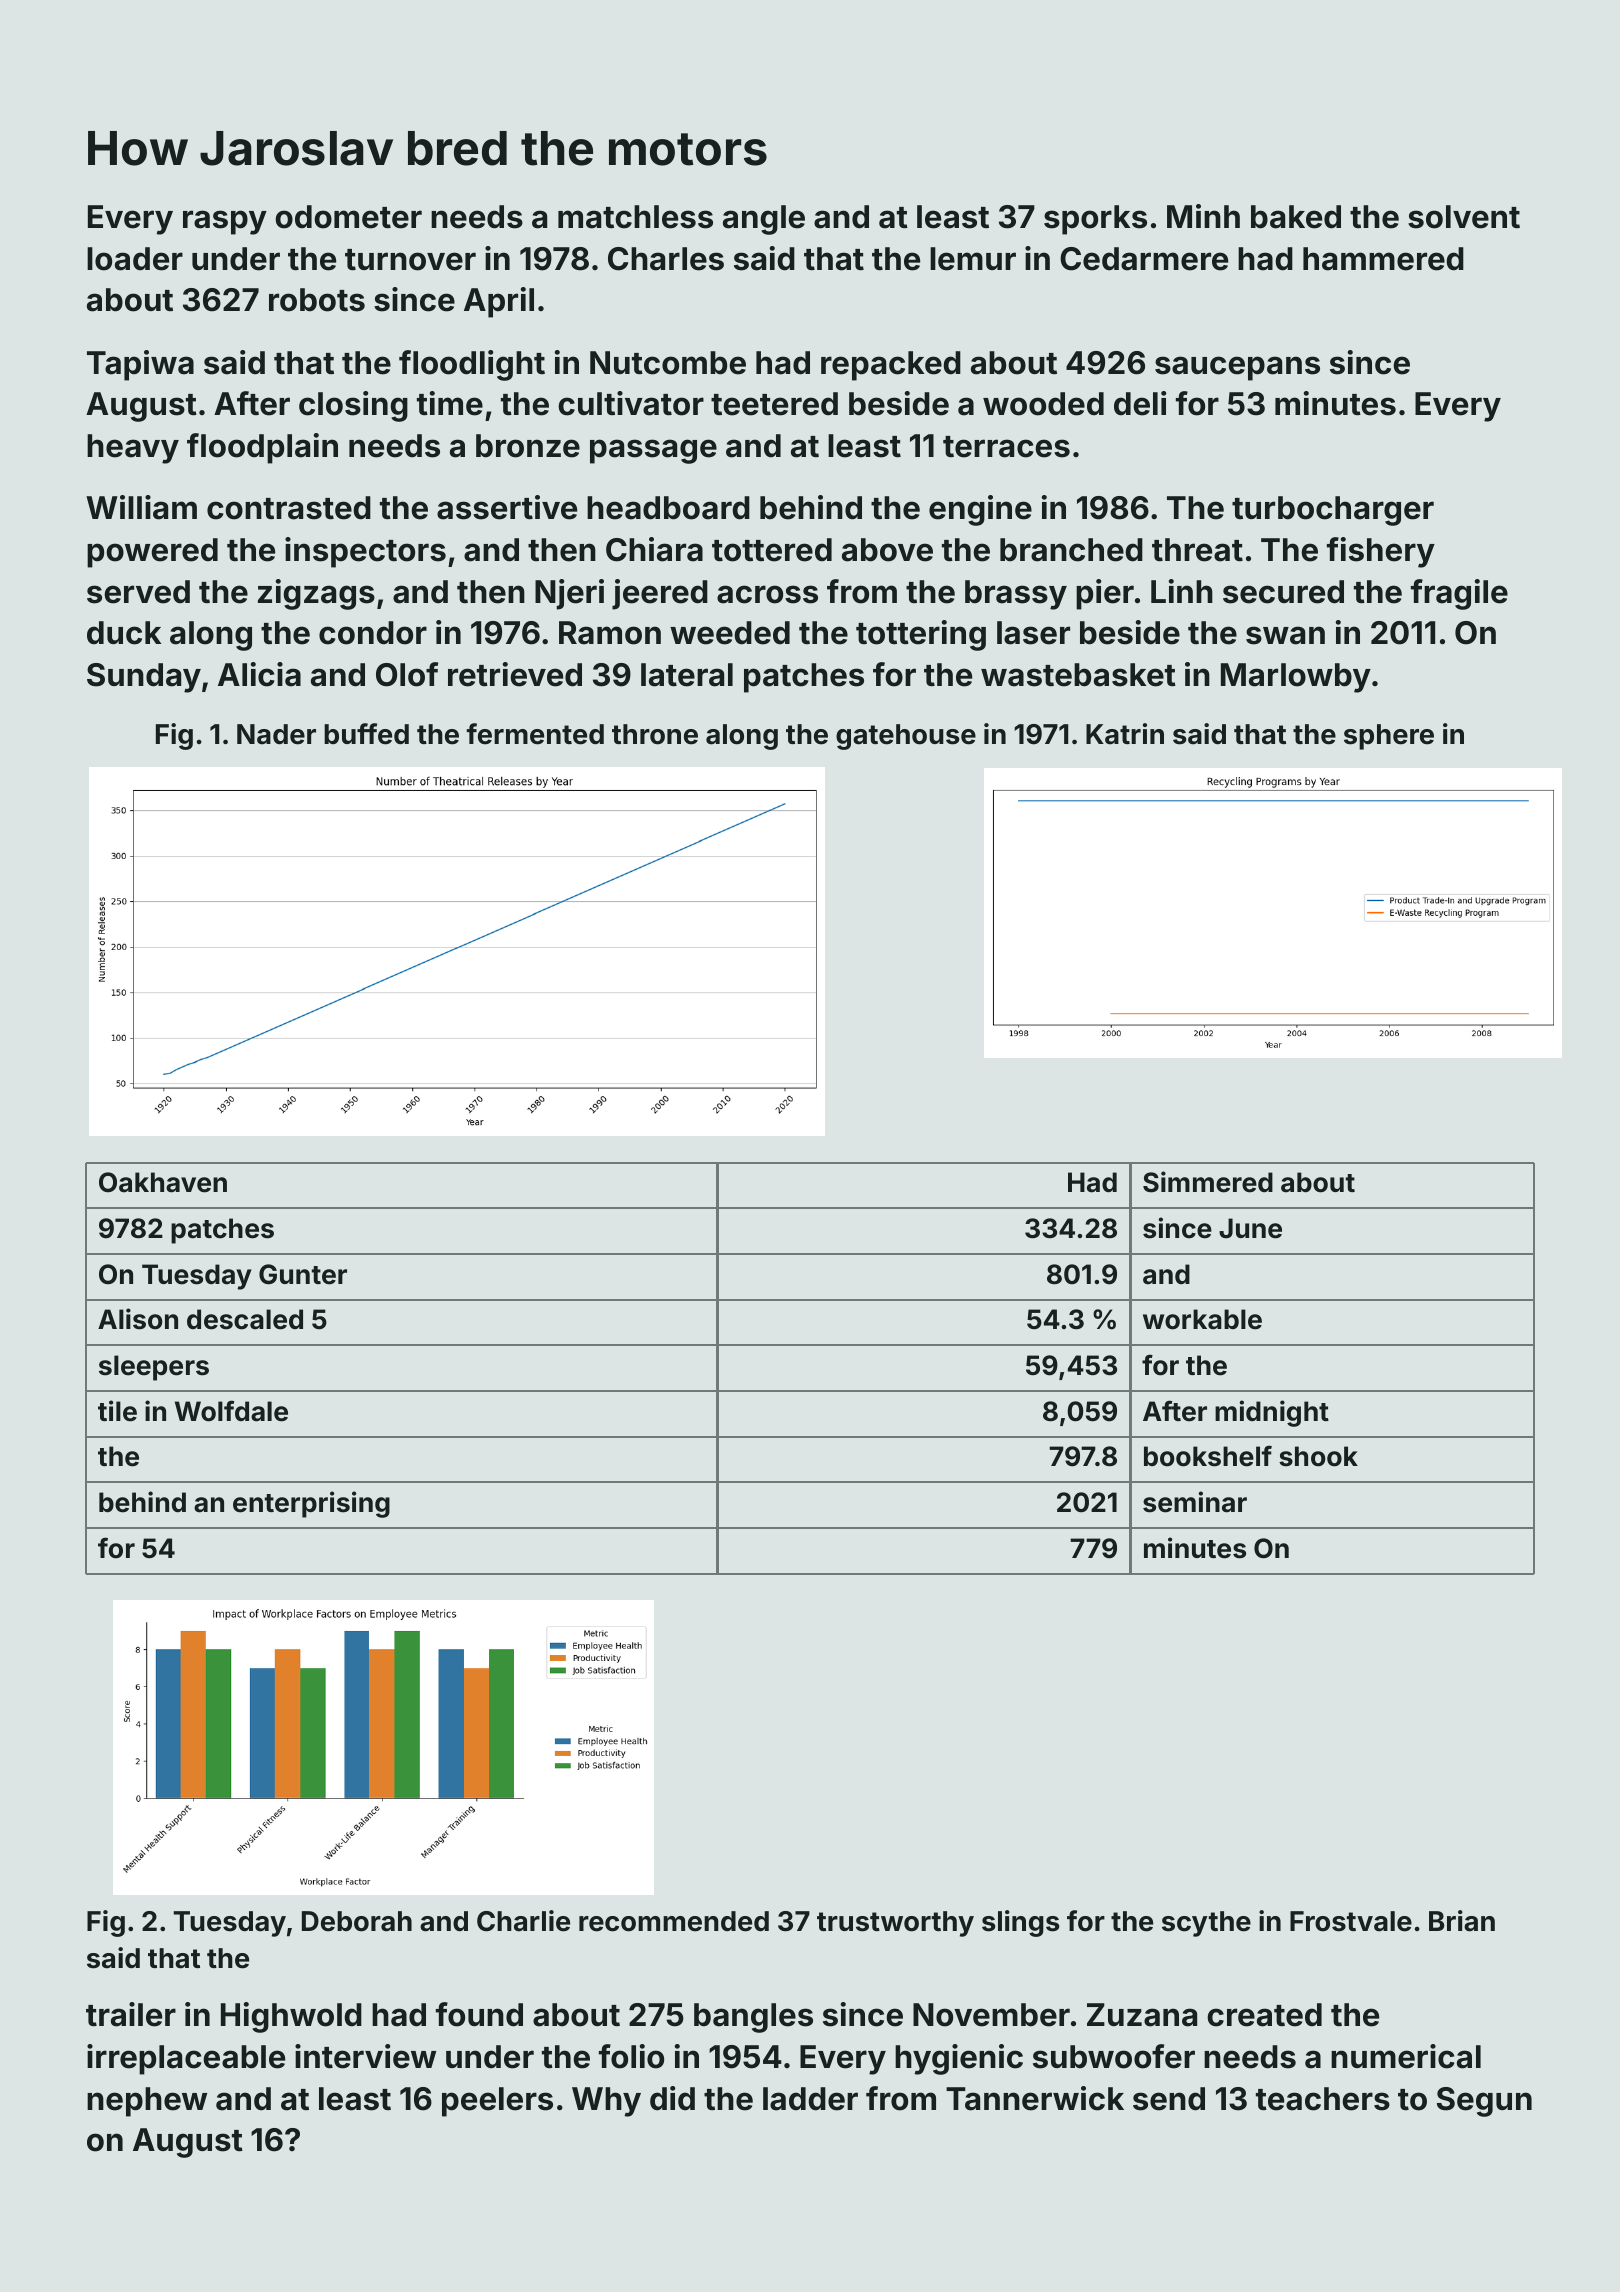 Image resolution: width=1620 pixels, height=2292 pixels. Describe the element at coordinates (163, 1182) in the screenshot. I see `Oakhaven` at that location.
